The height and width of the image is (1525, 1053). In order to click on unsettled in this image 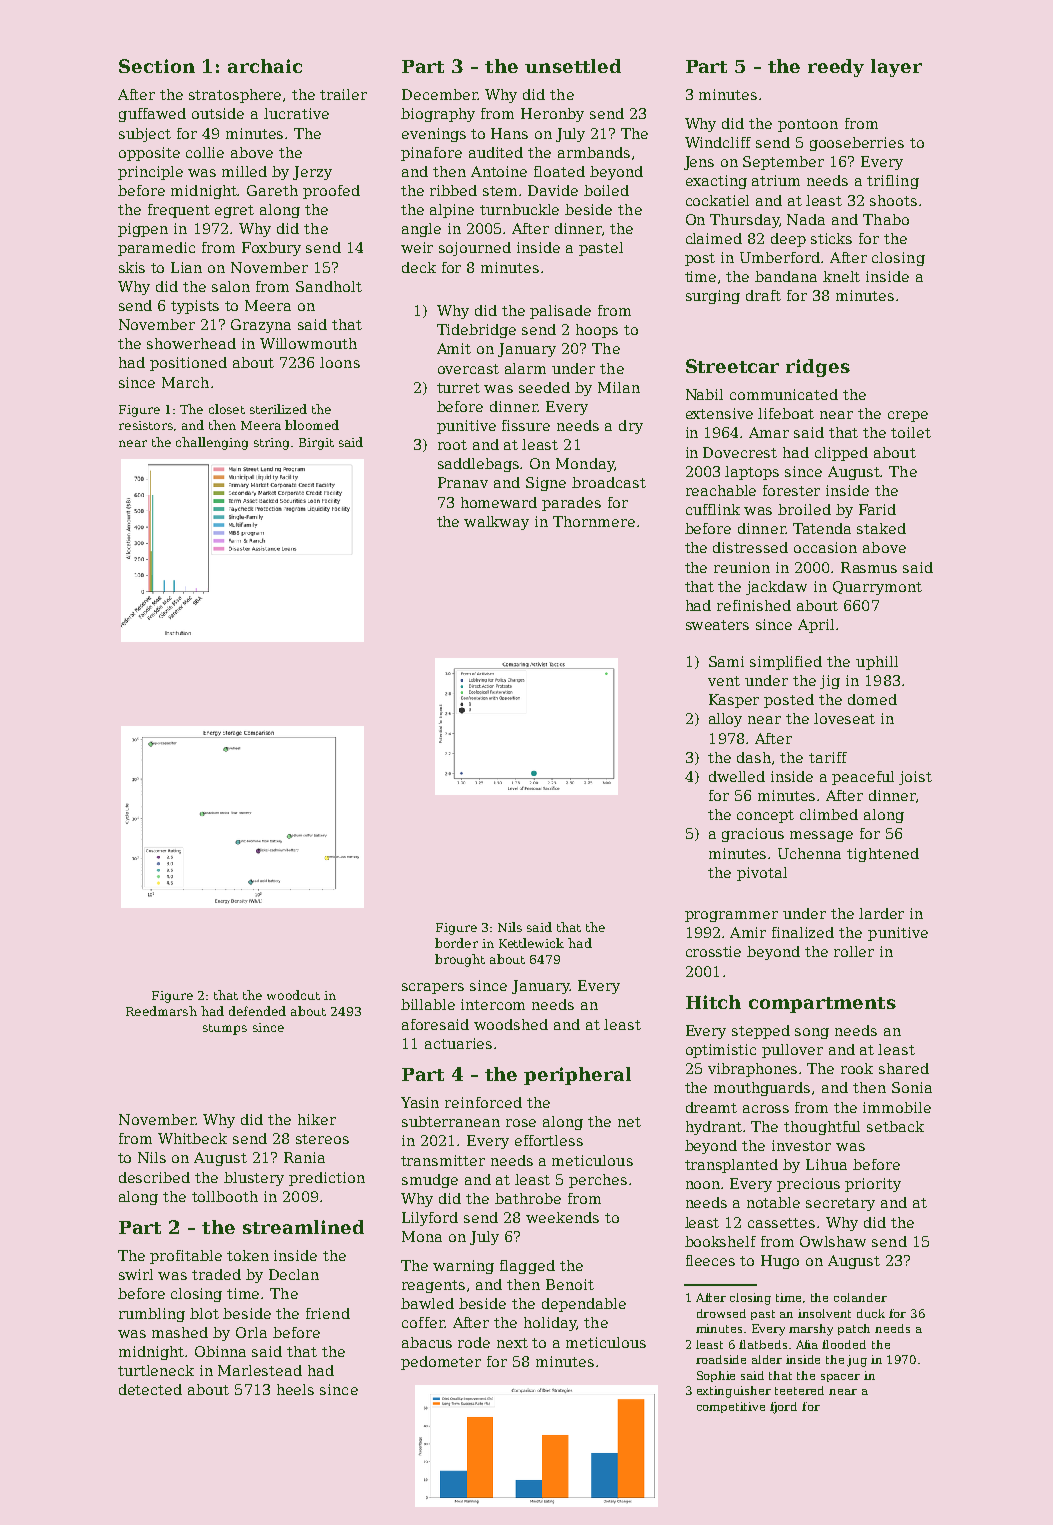, I will do `click(573, 66)`.
